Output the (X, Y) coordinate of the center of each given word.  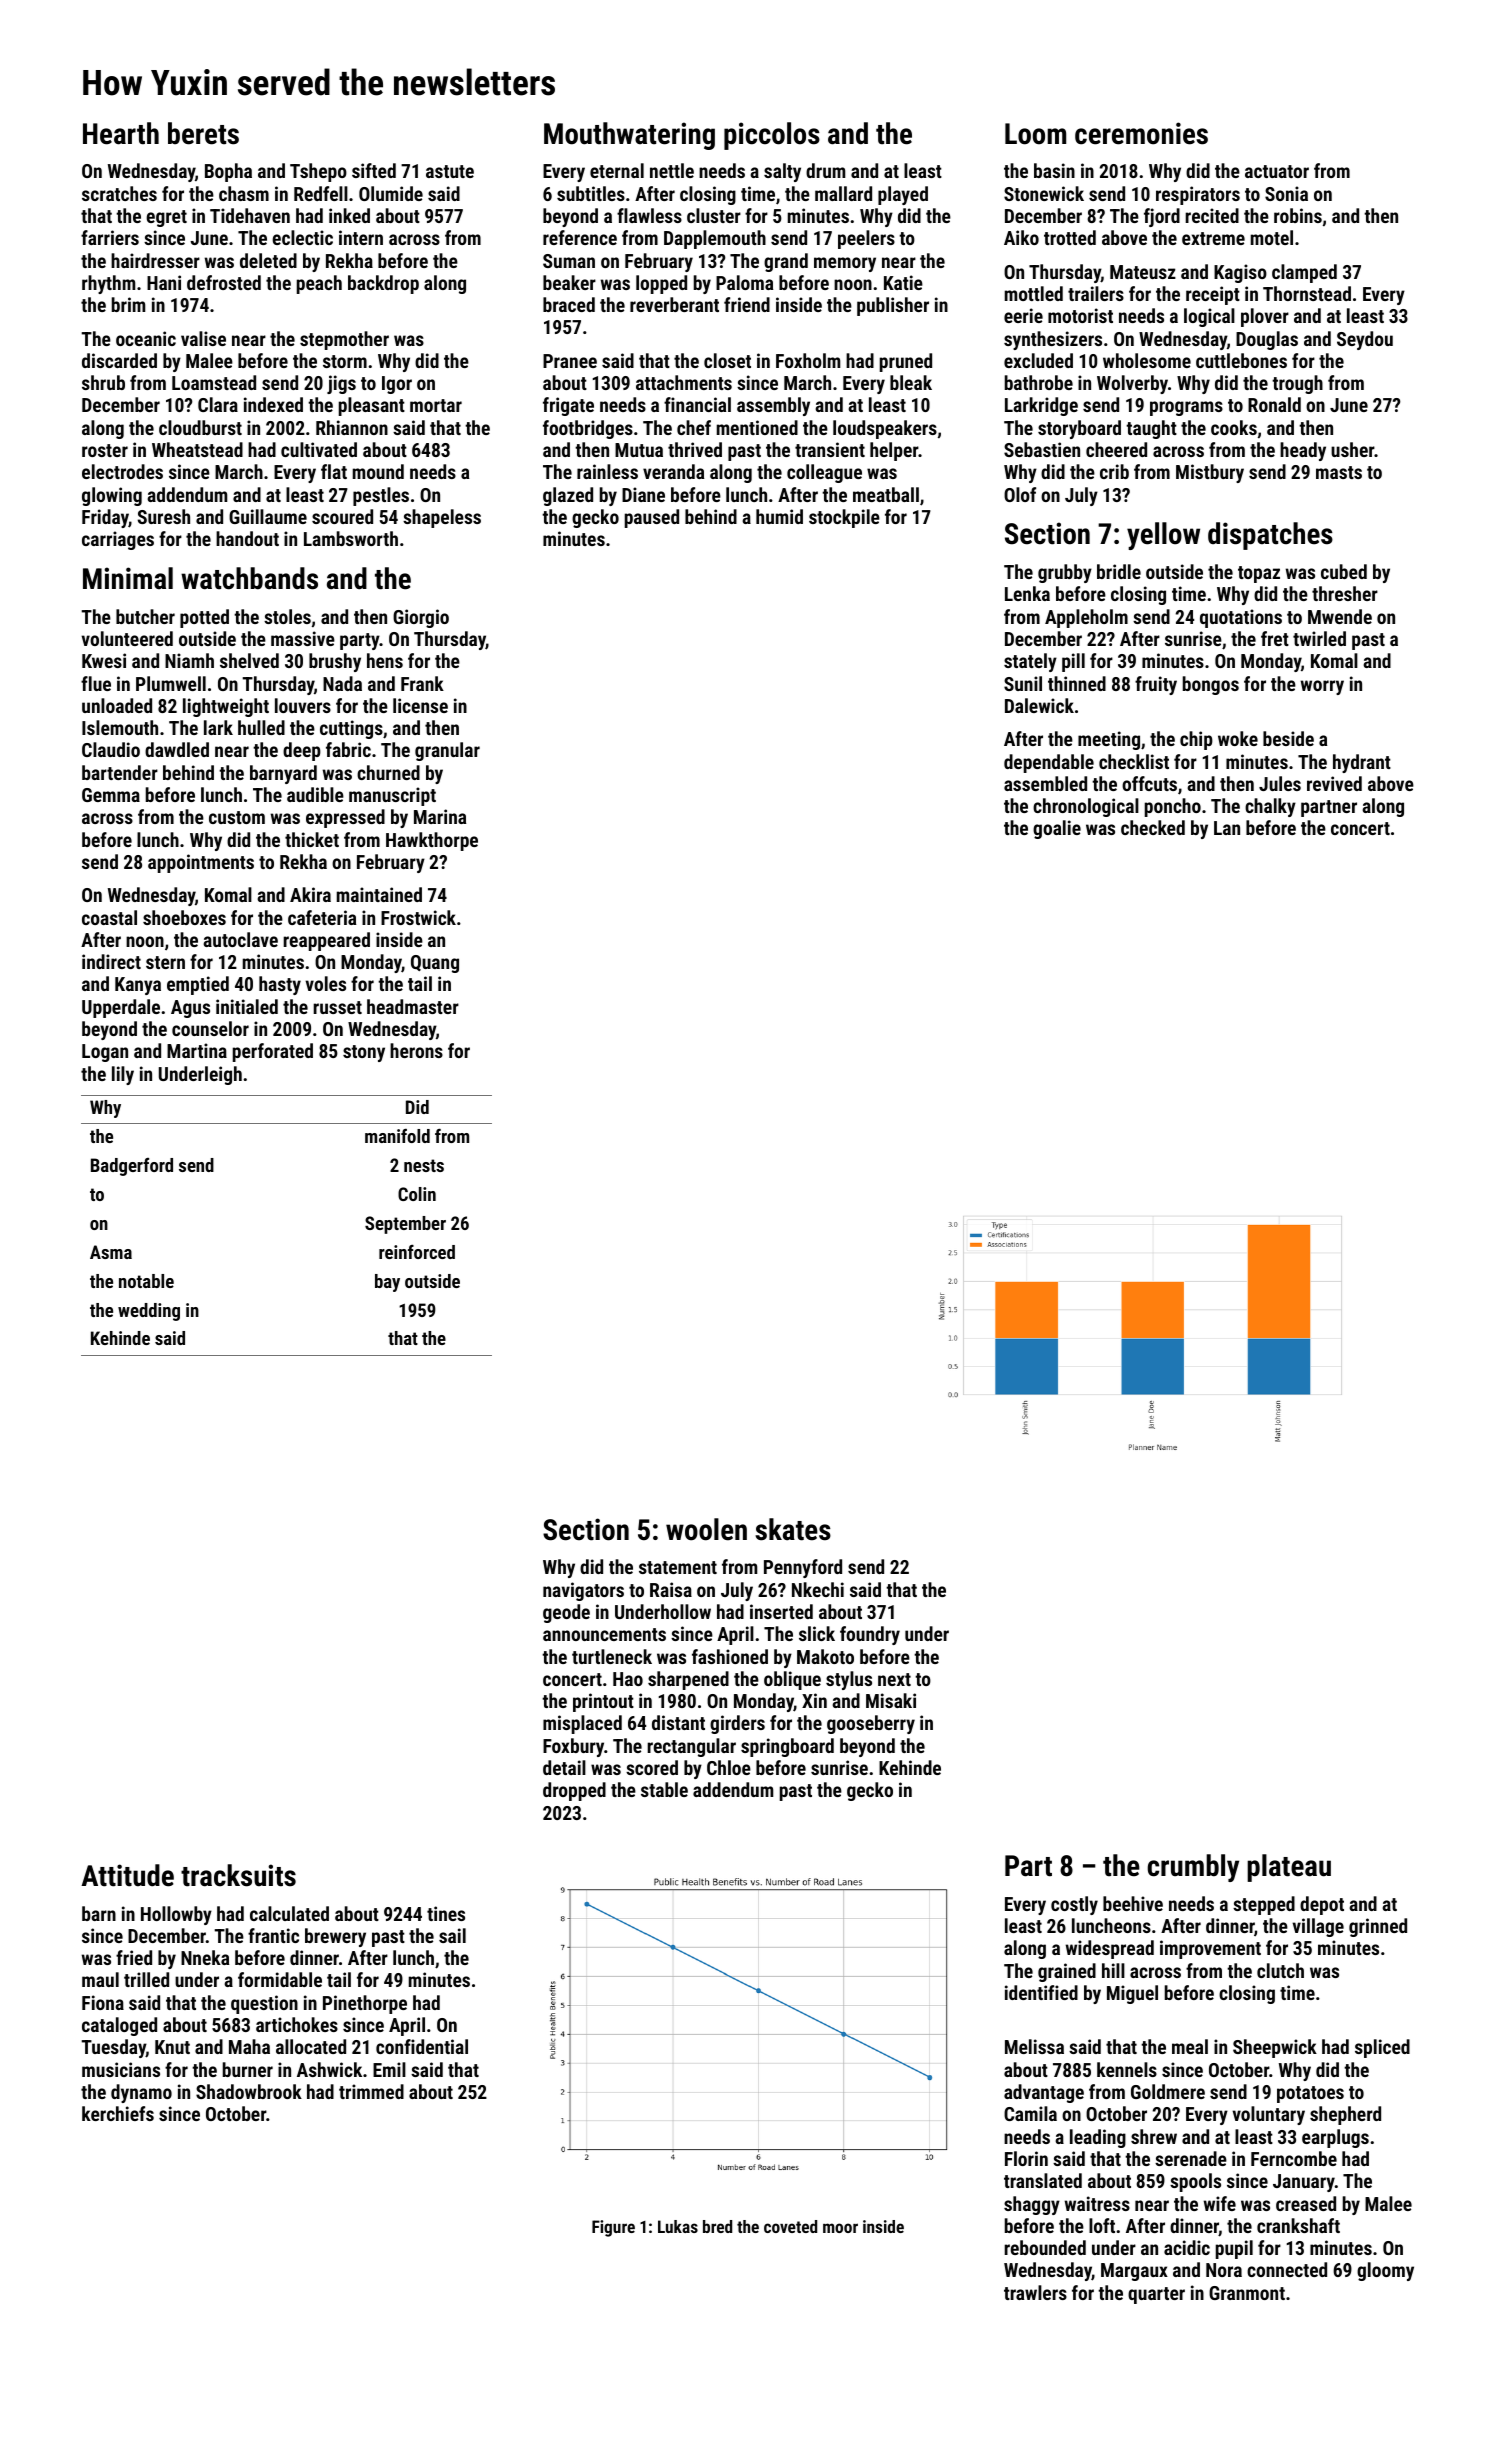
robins (1298, 215)
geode (566, 1613)
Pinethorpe (365, 2004)
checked (1153, 827)
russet (337, 1007)
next (894, 1679)
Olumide (391, 193)
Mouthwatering (629, 136)
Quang (435, 964)
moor (840, 2228)
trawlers (1035, 2292)
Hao (628, 1679)
